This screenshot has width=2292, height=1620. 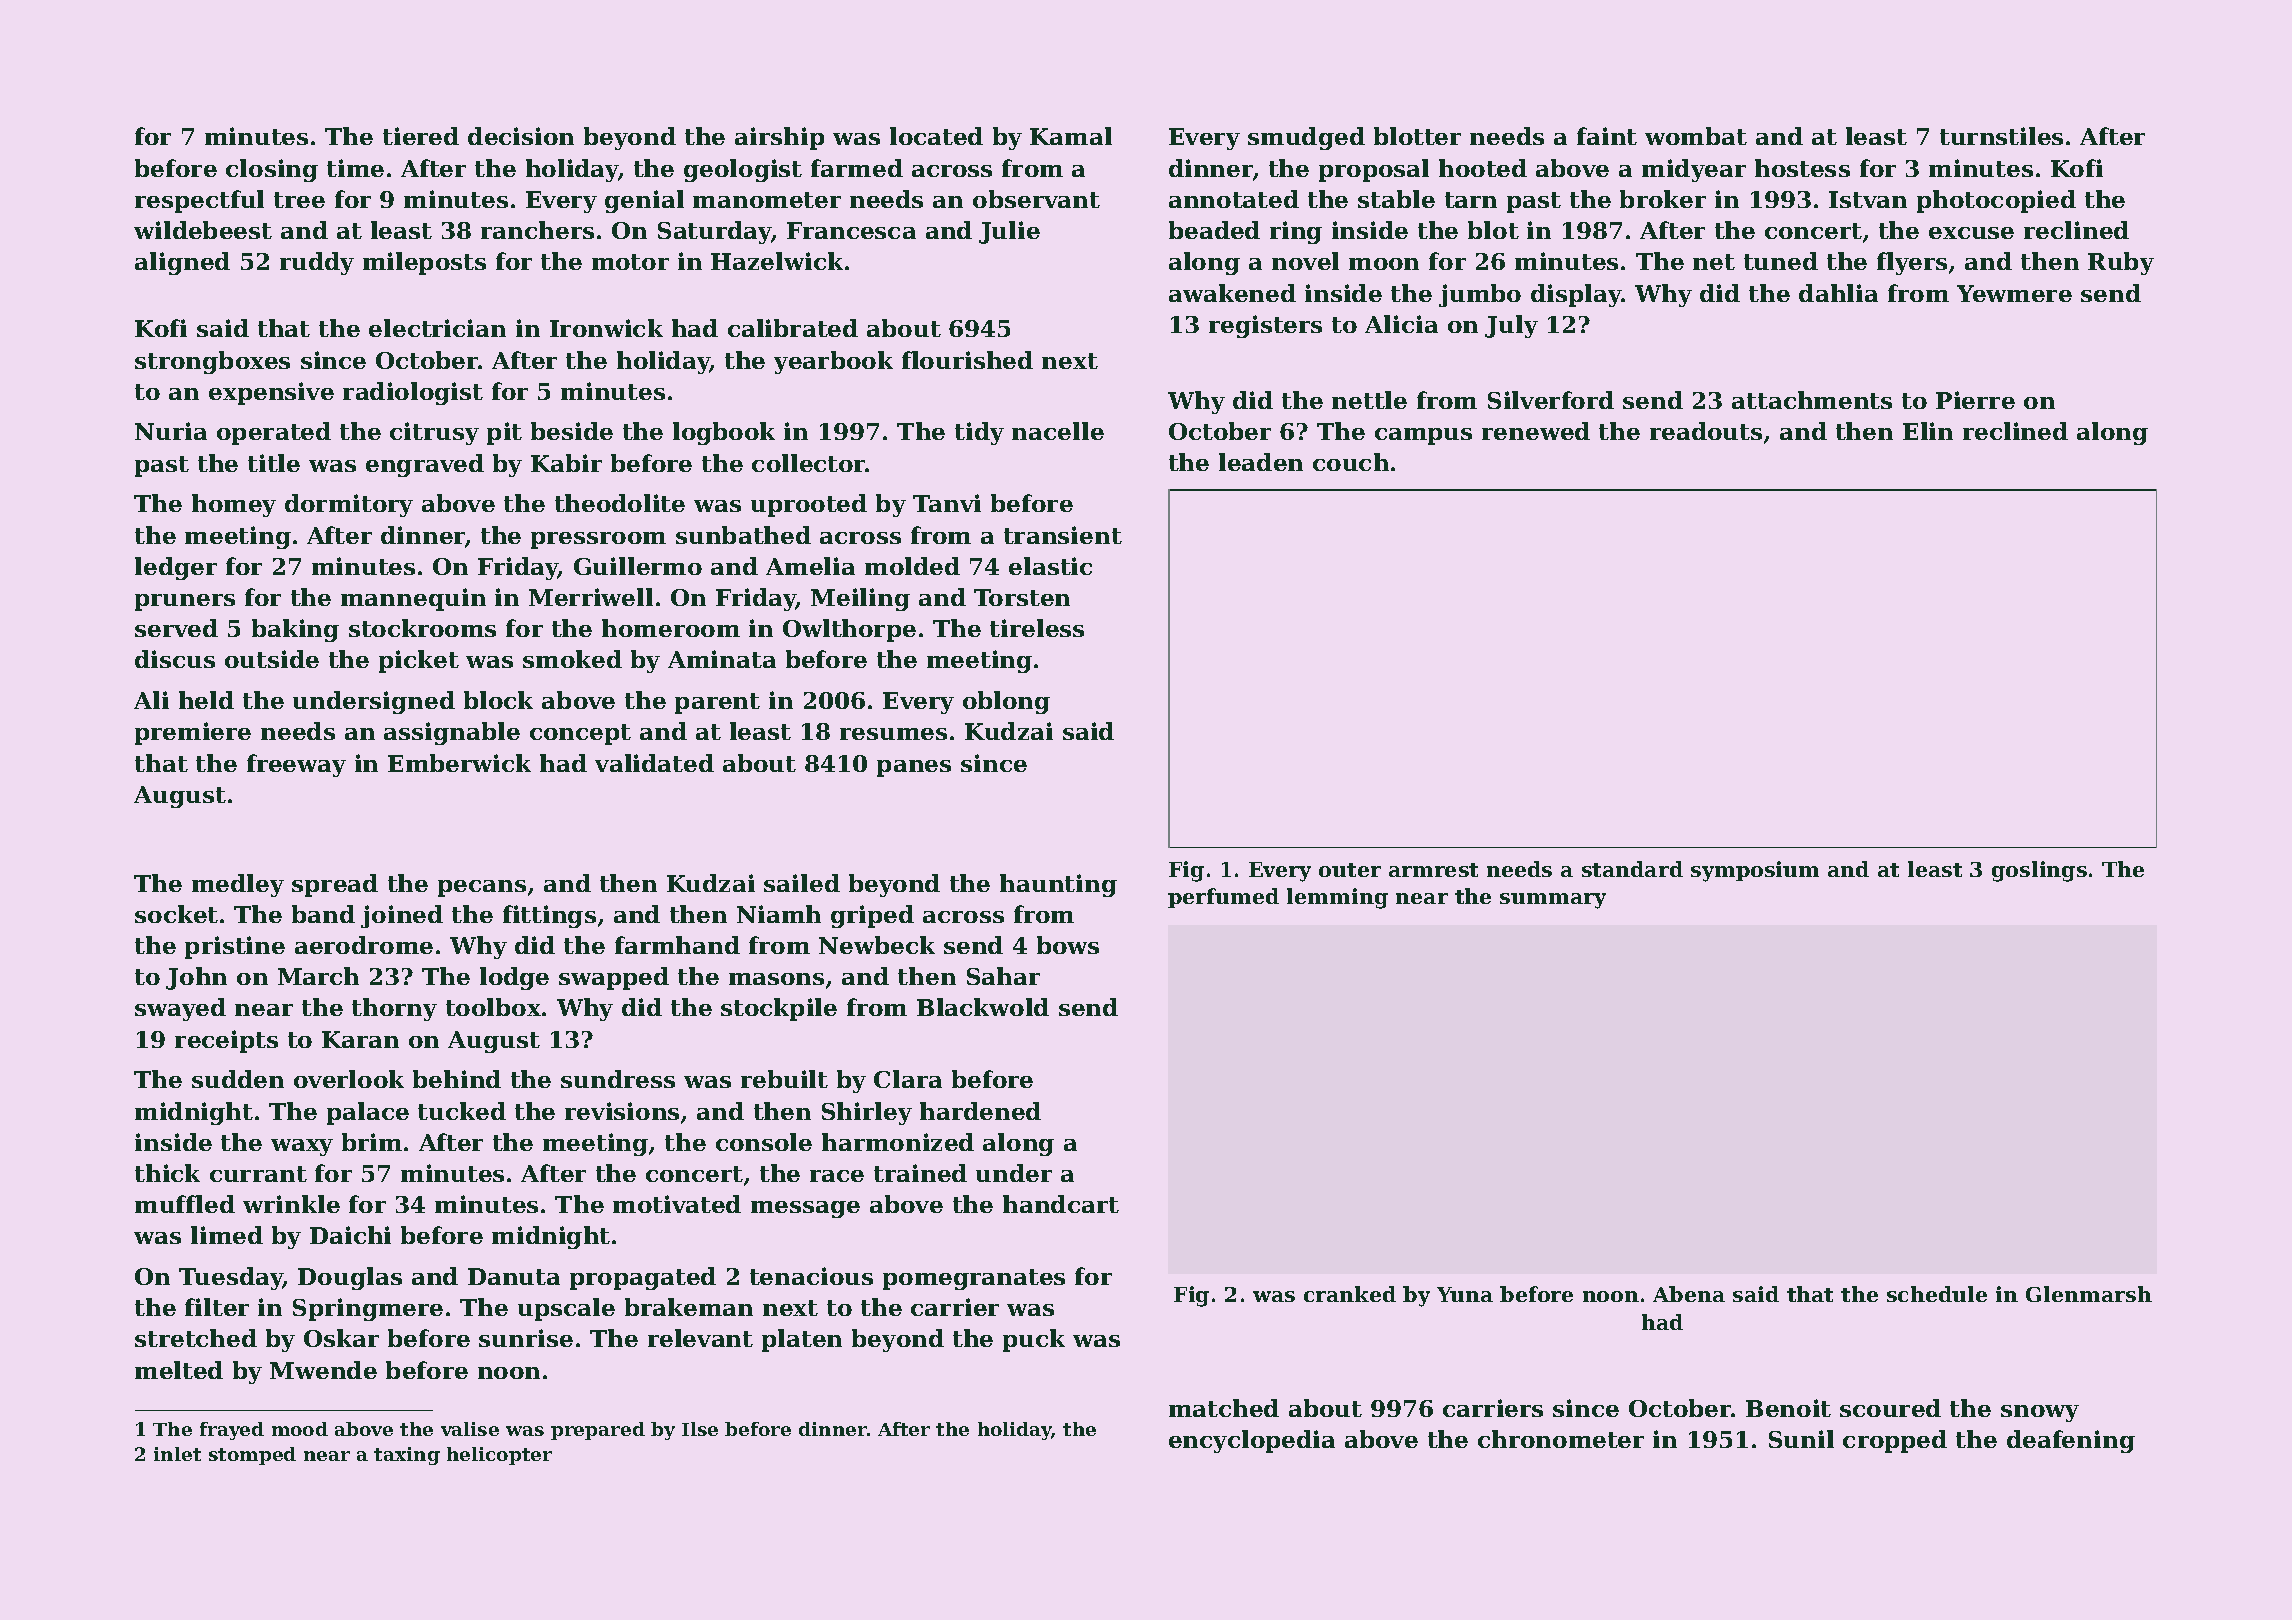 I want to click on goslings, so click(x=2039, y=871).
